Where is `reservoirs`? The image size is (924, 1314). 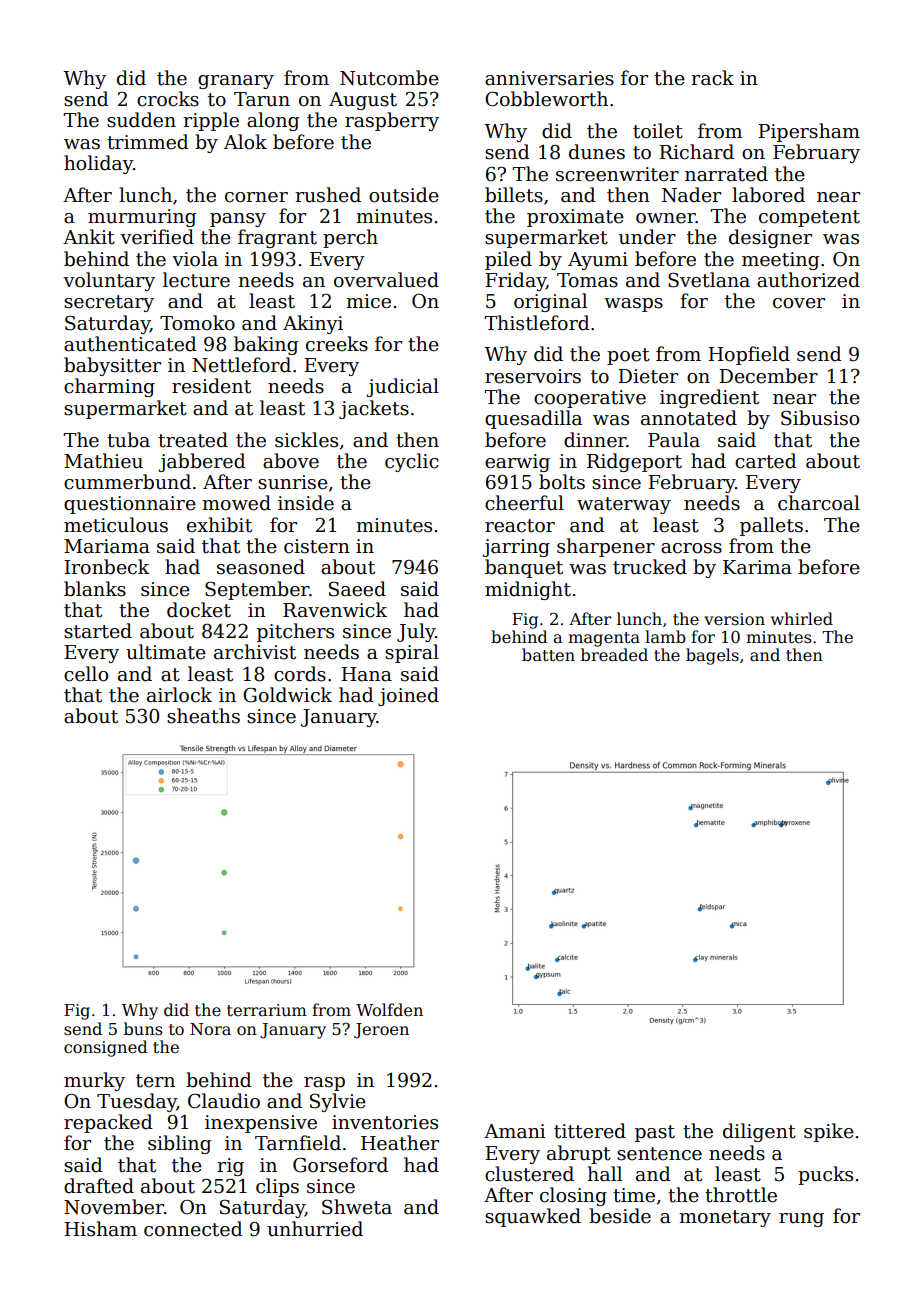 reservoirs is located at coordinates (533, 376).
